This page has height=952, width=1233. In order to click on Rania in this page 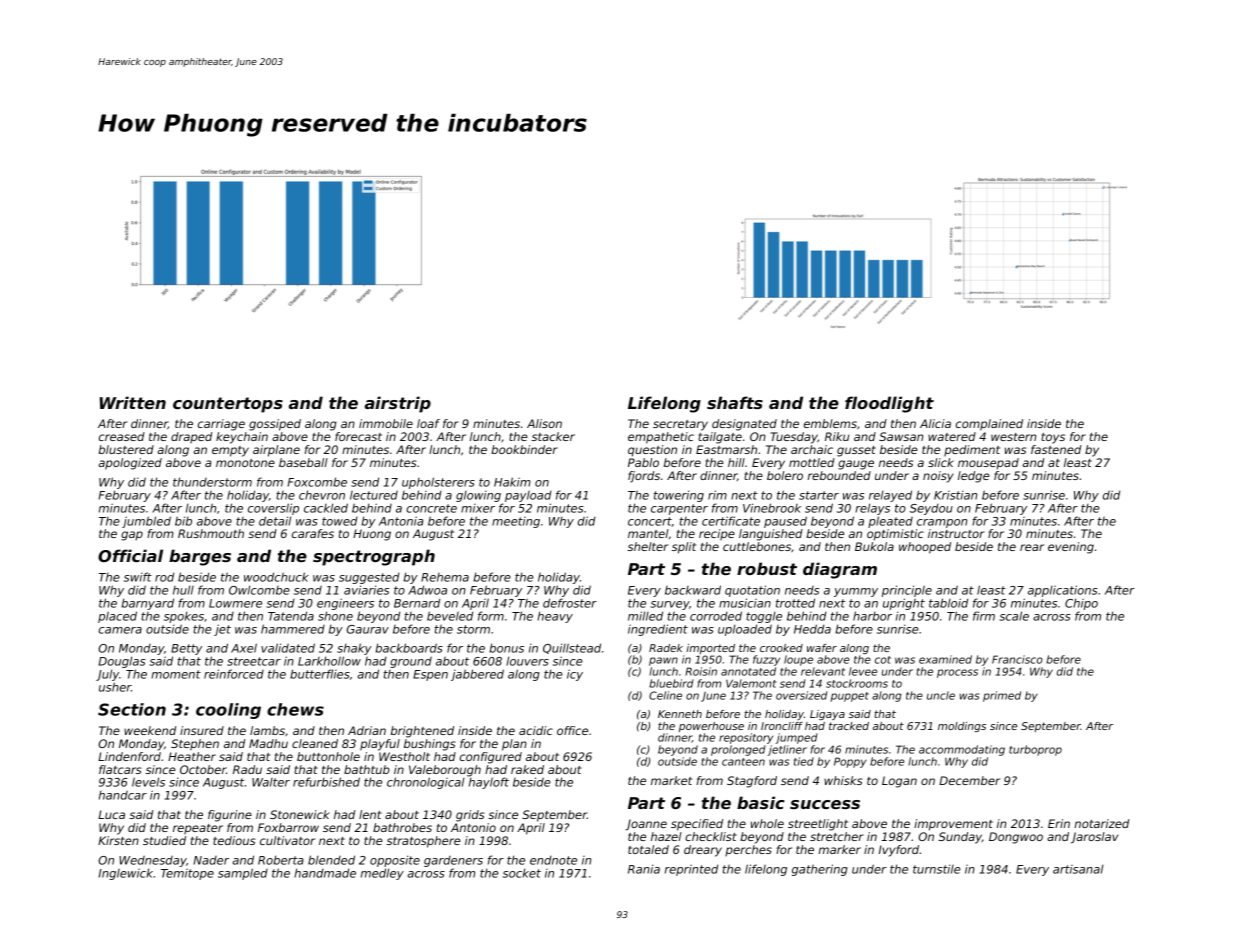, I will do `click(644, 869)`.
